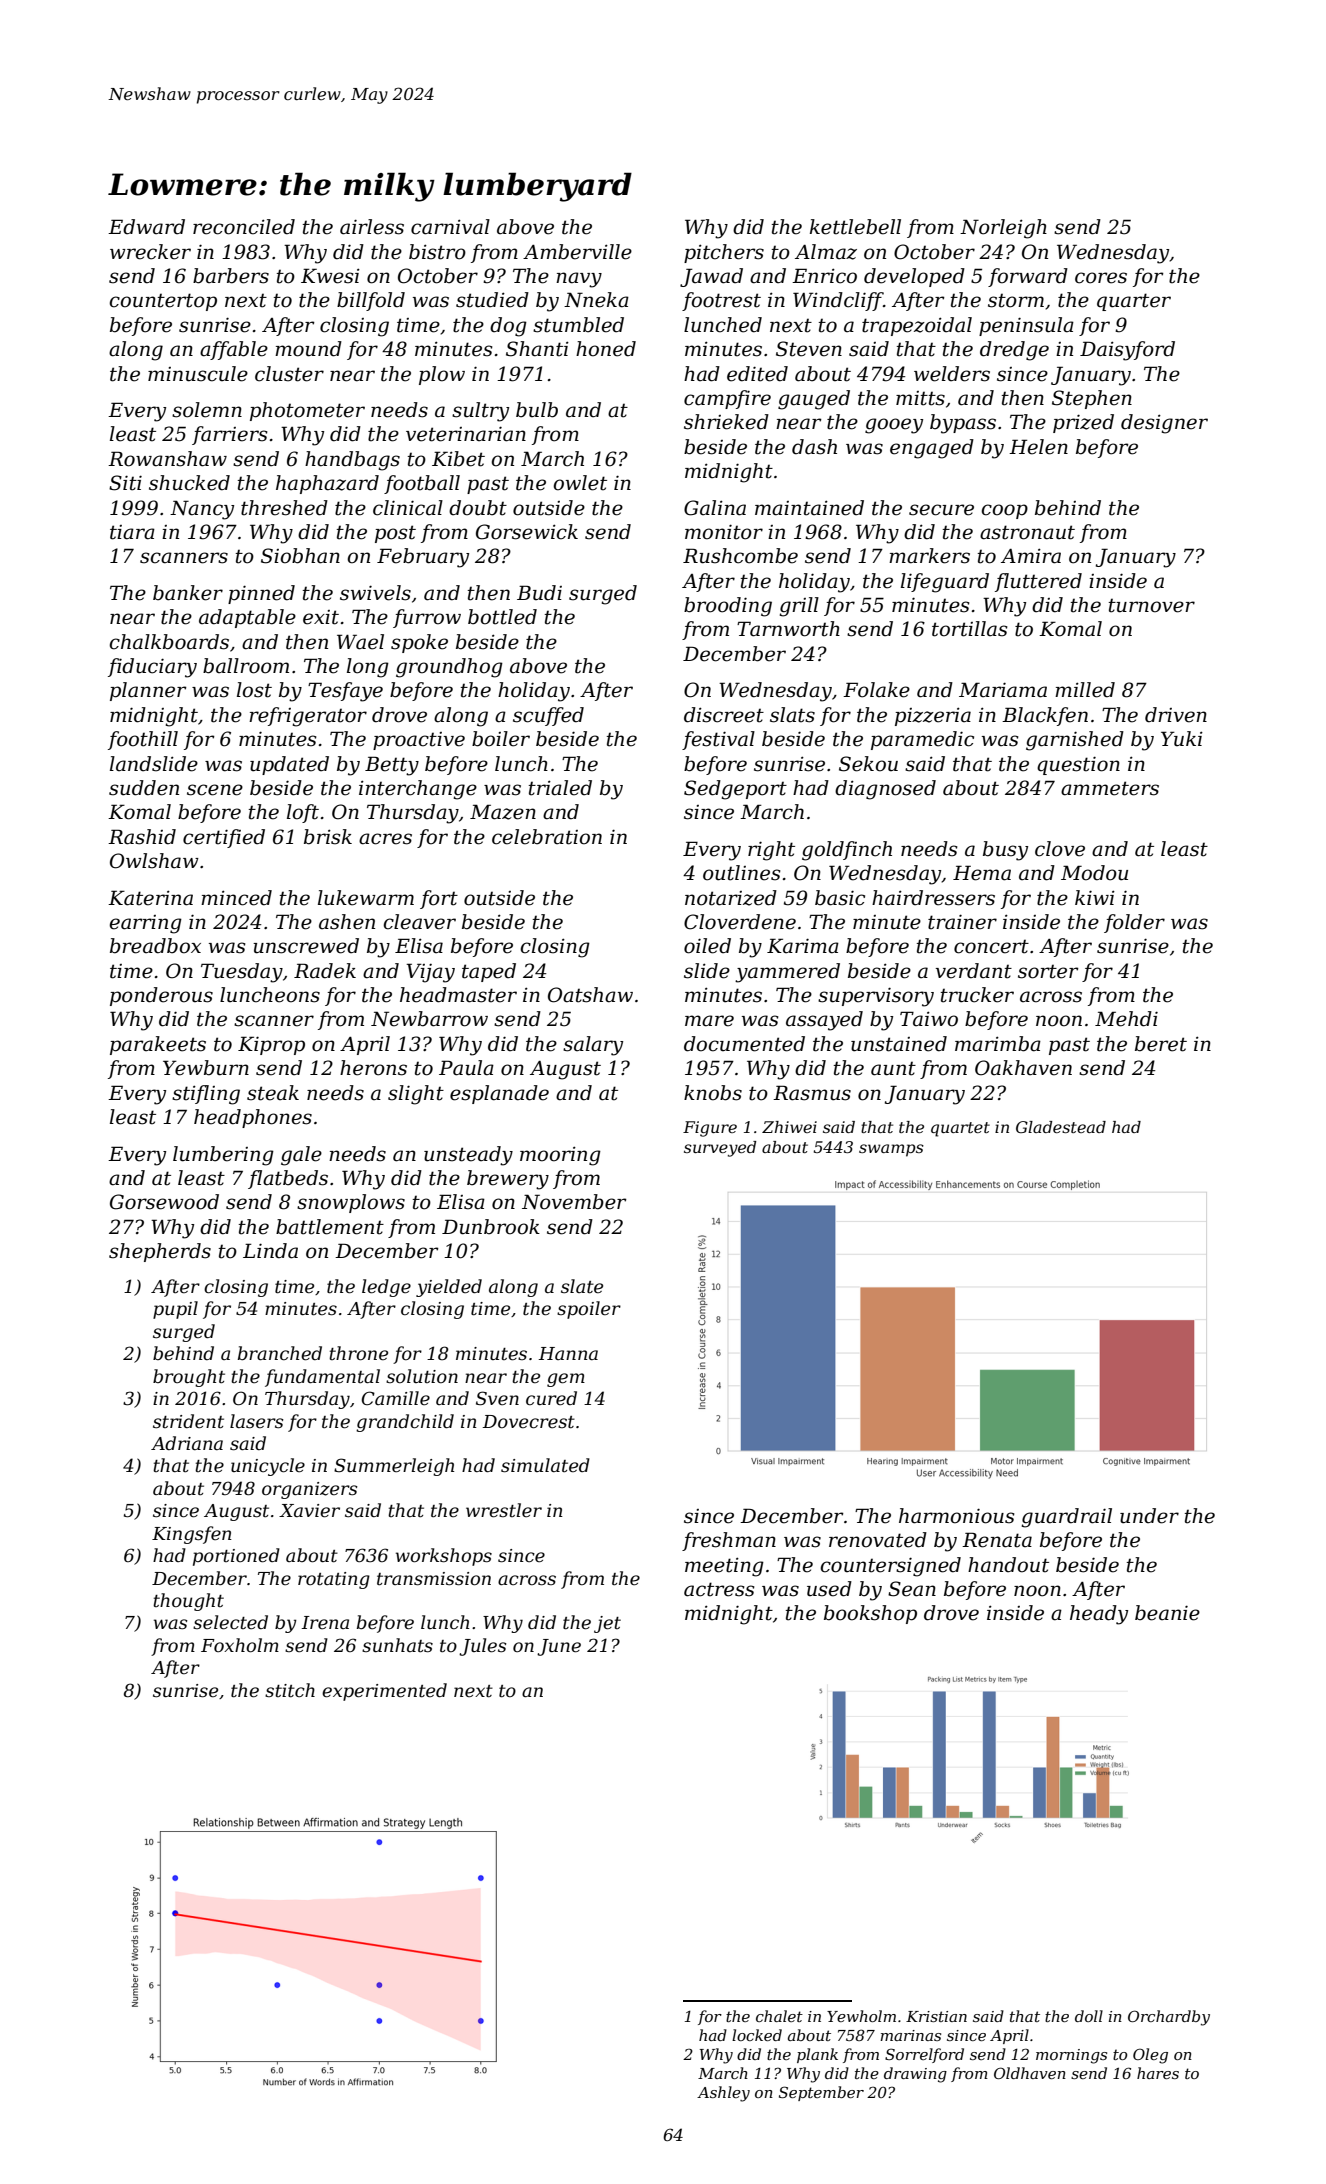  I want to click on developed, so click(914, 277).
